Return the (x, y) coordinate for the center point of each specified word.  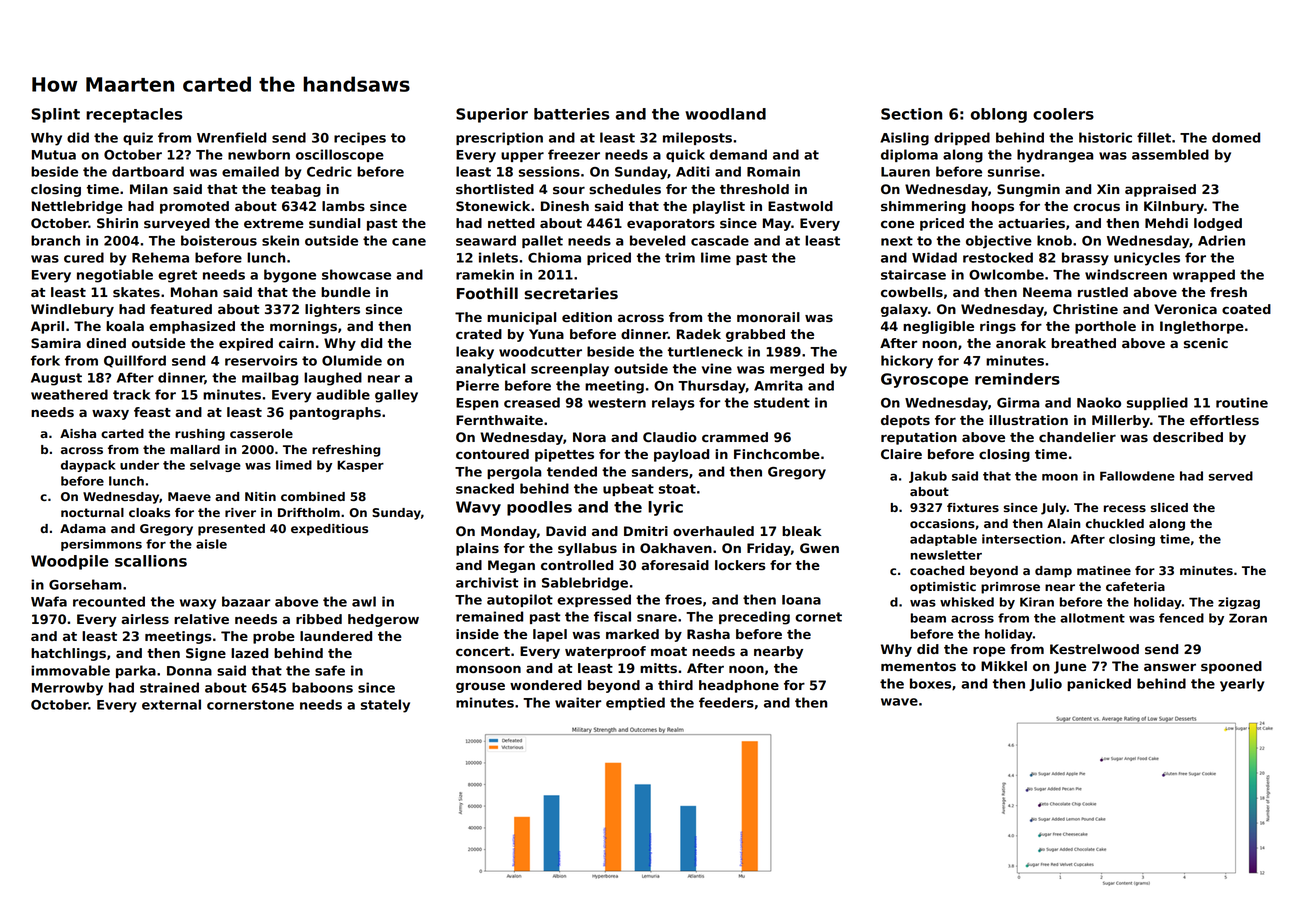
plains (477, 549)
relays (673, 404)
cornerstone (250, 705)
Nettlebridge (77, 207)
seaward (486, 240)
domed (1236, 137)
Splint (55, 115)
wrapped (1204, 275)
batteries (571, 114)
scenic (1206, 343)
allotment (1092, 618)
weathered (69, 394)
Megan (511, 566)
